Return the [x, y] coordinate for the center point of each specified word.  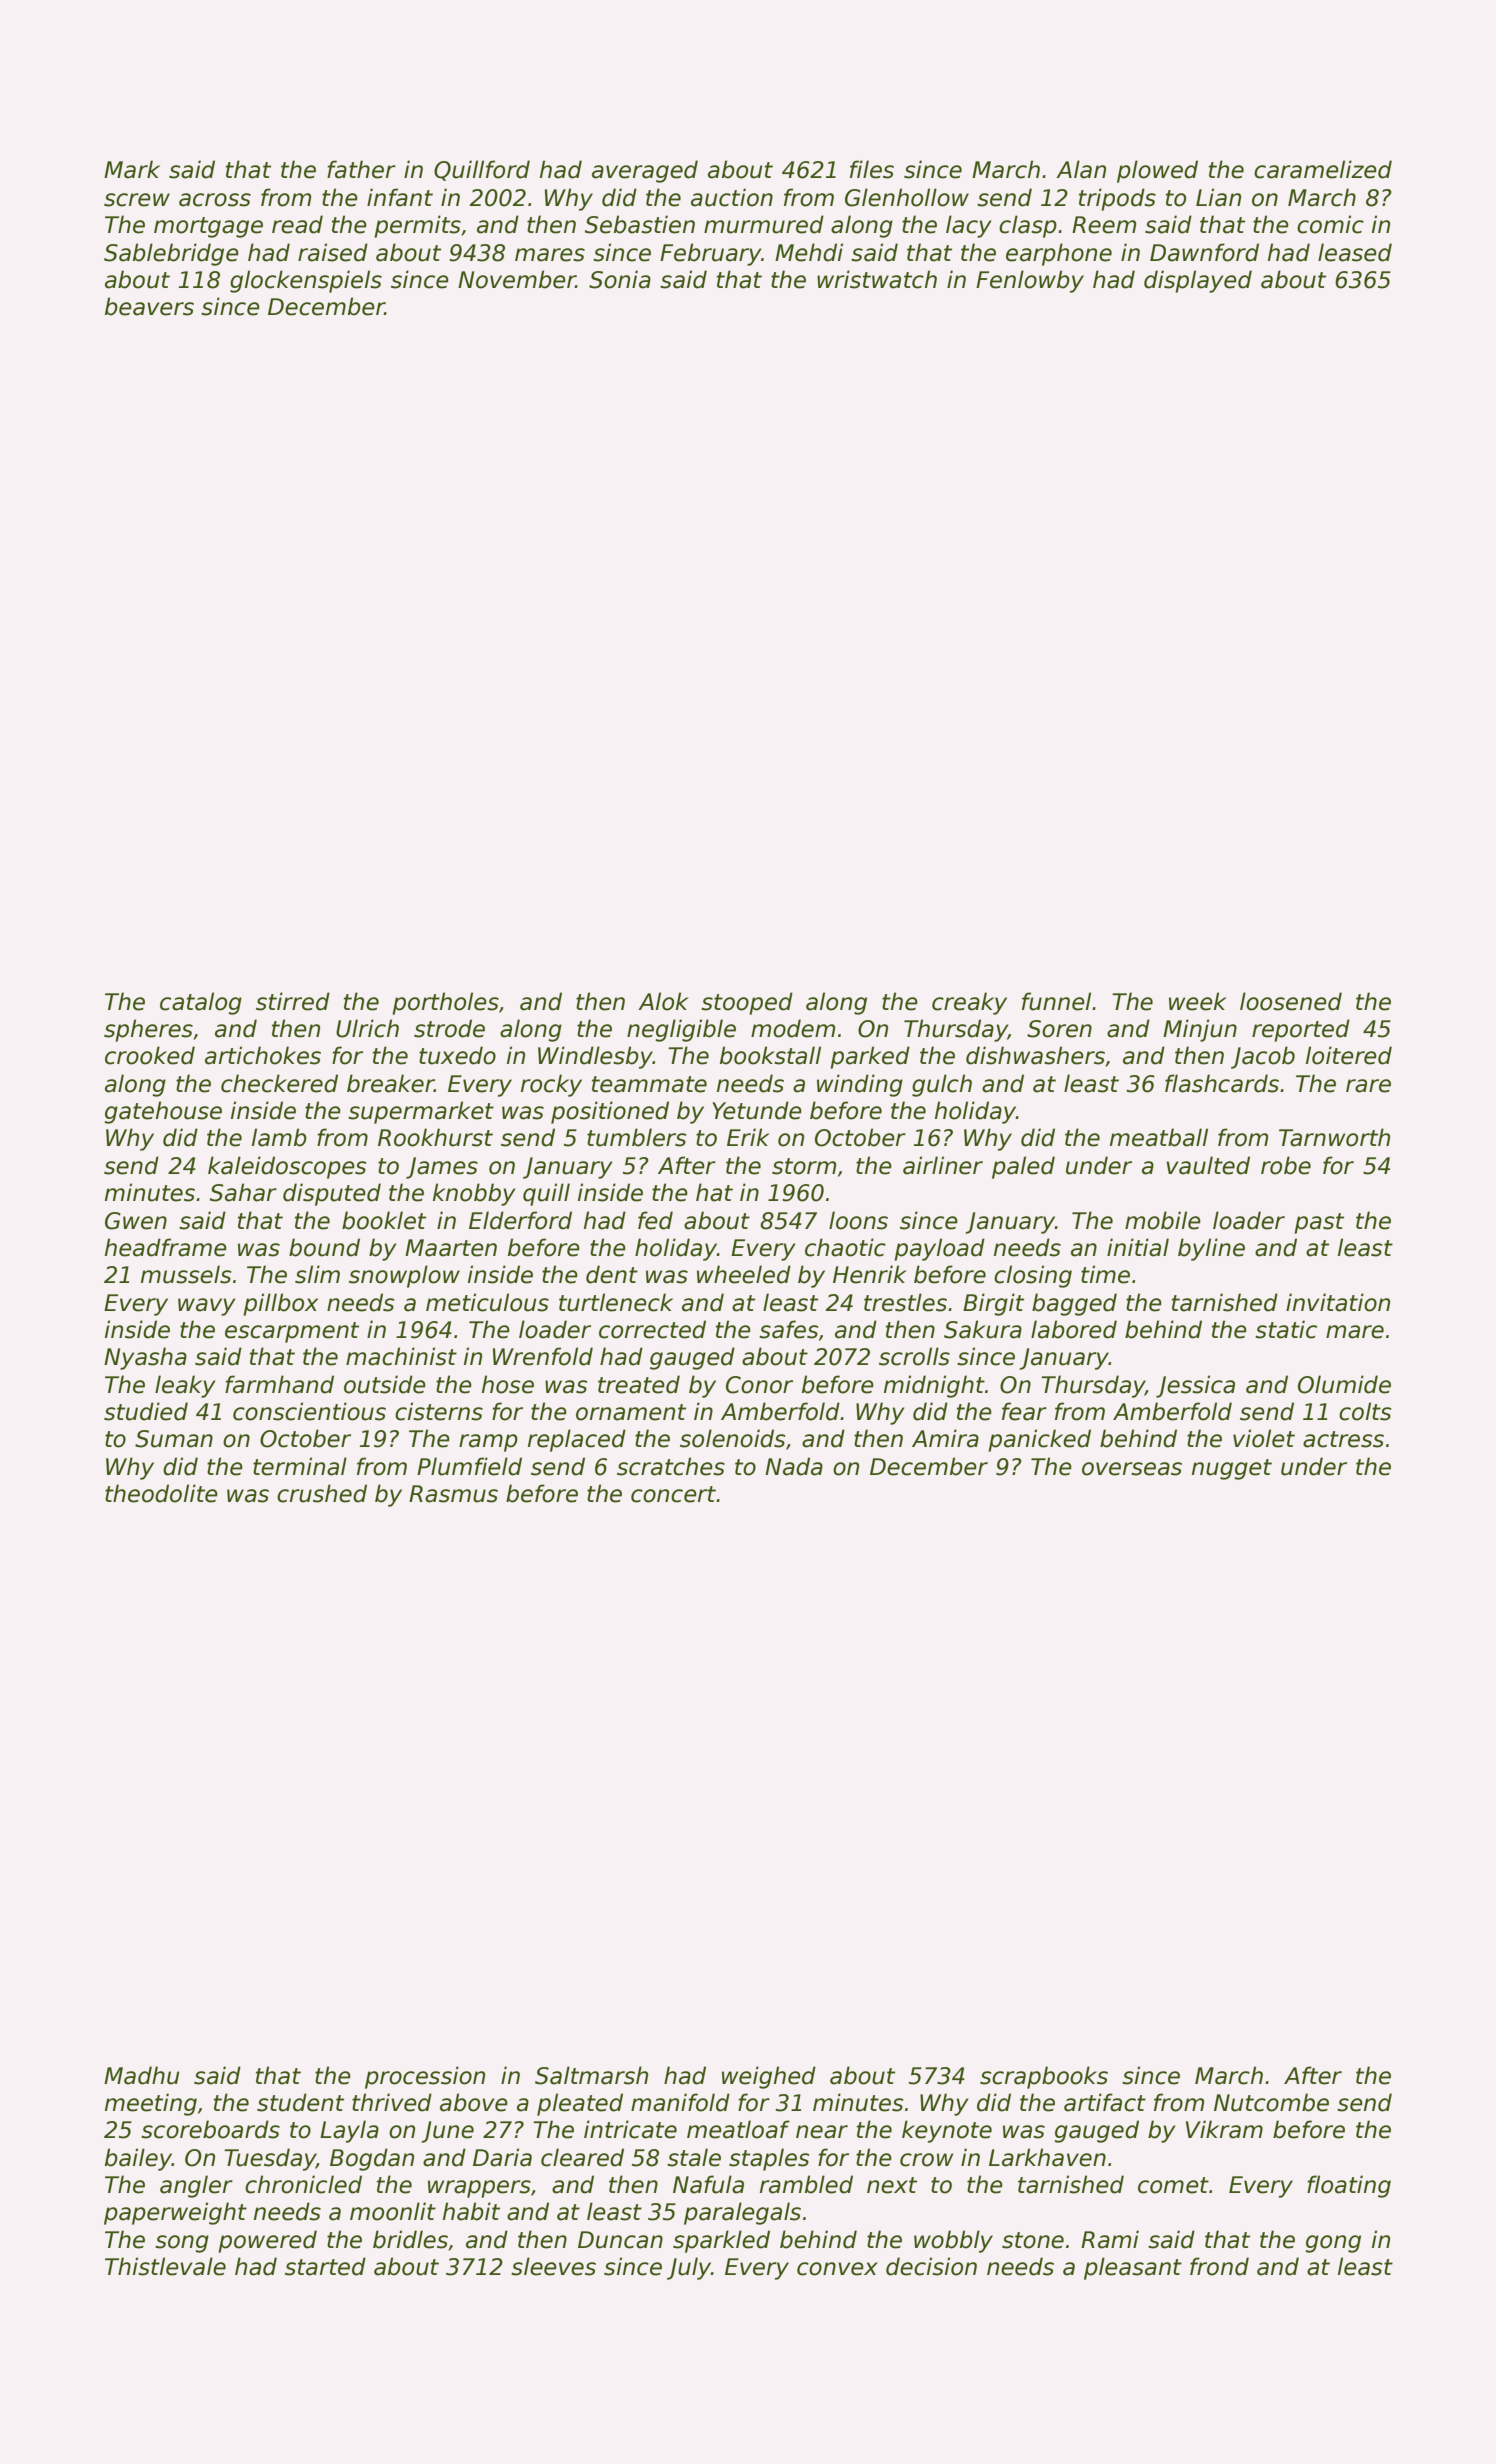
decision [931, 2266]
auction [732, 197]
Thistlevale [165, 2266]
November [517, 279]
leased [1355, 252]
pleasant [1133, 2268]
